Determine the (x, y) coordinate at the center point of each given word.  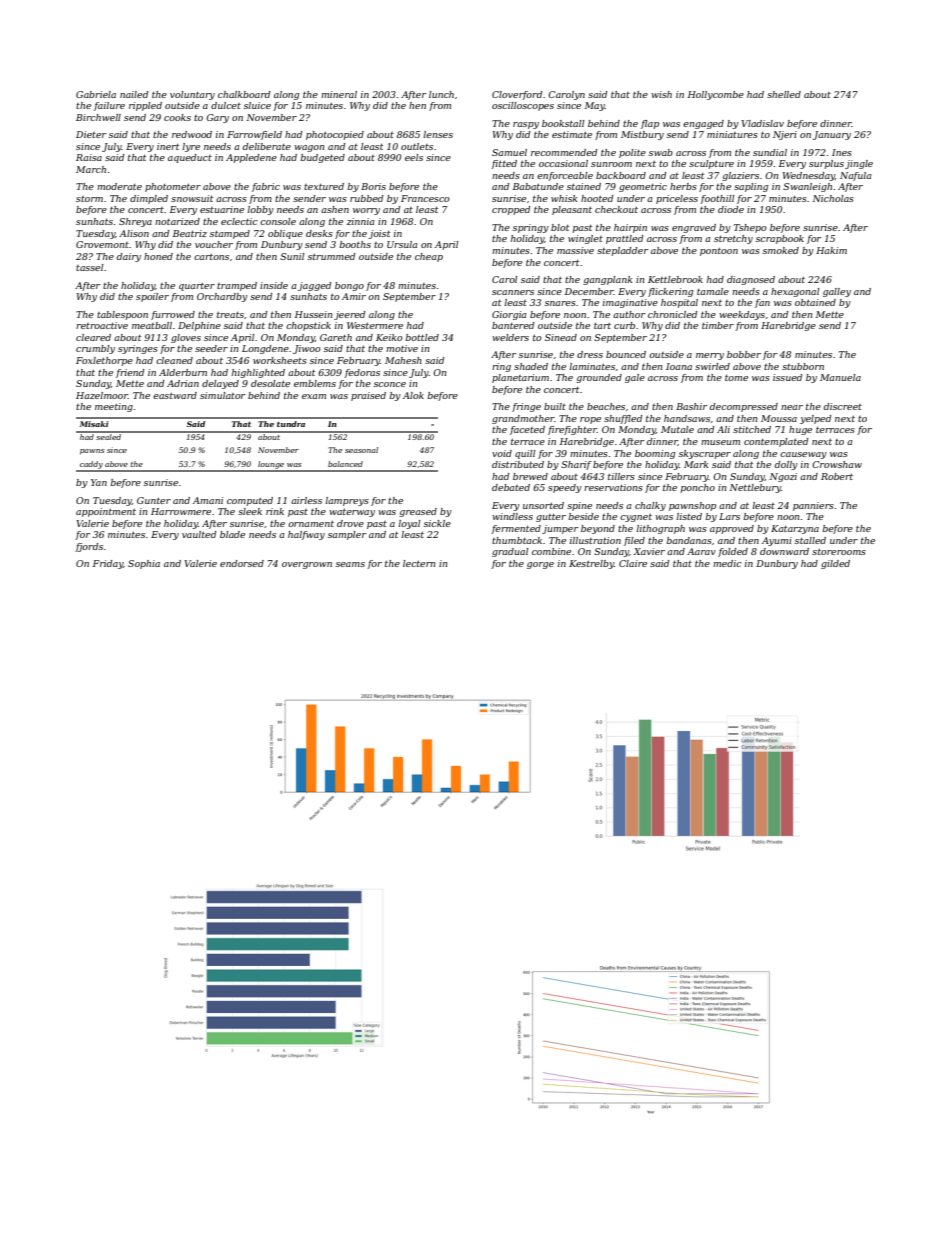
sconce (390, 384)
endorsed (242, 563)
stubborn (803, 366)
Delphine (199, 326)
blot (560, 227)
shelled (784, 94)
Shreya (135, 222)
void (502, 453)
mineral (339, 94)
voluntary (192, 95)
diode (731, 209)
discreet (843, 406)
